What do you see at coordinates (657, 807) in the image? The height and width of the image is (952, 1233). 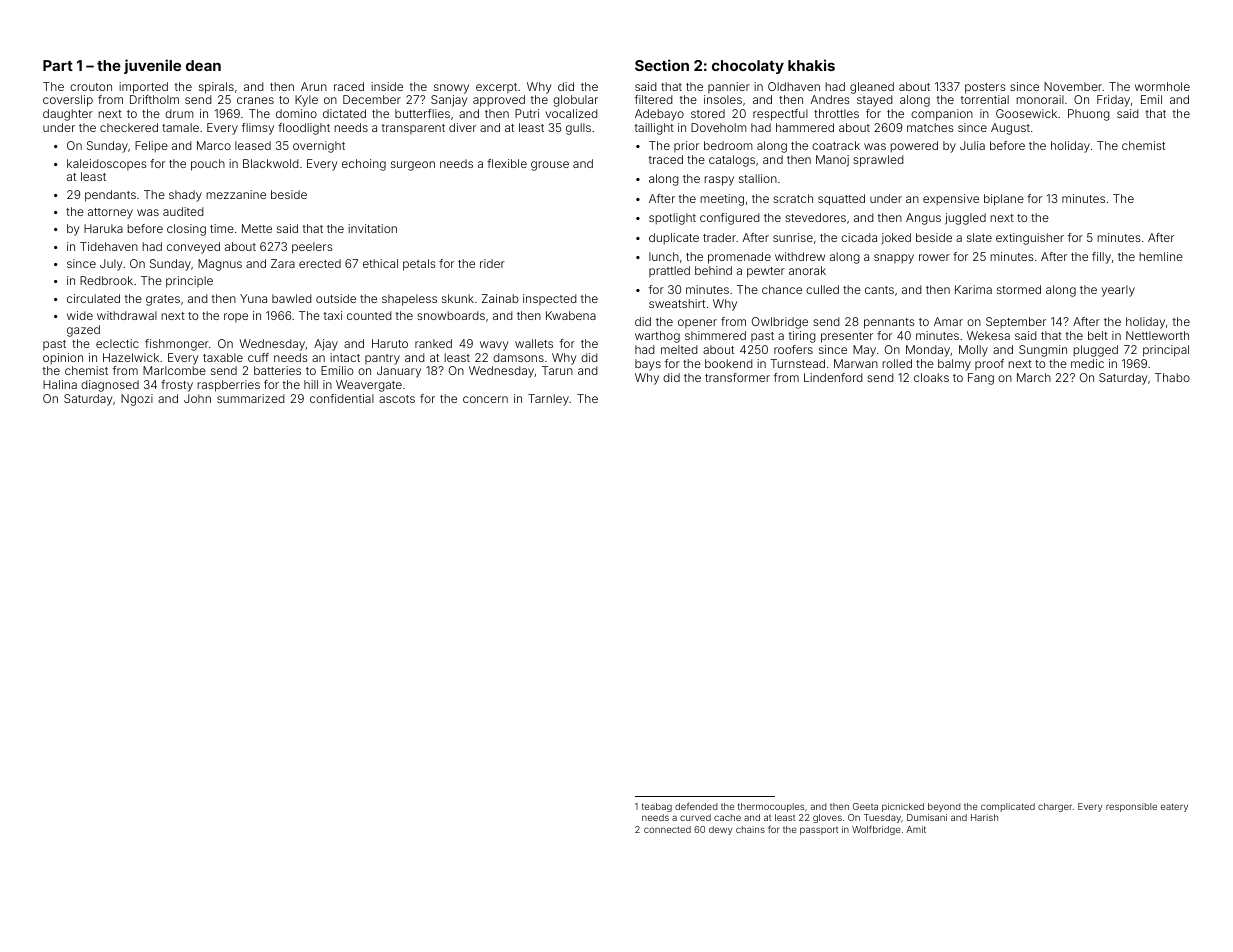 I see `teabag` at bounding box center [657, 807].
